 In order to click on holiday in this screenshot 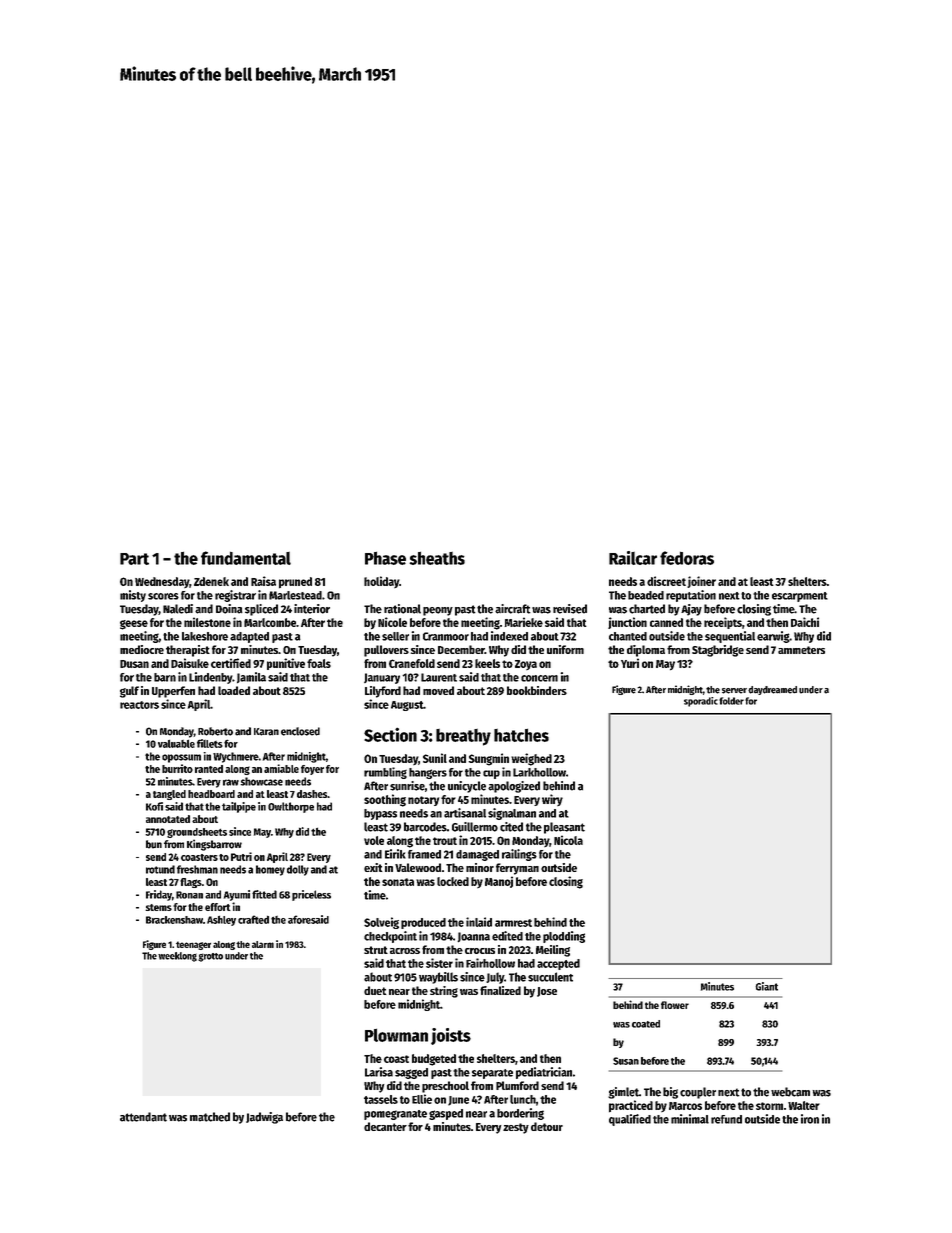, I will do `click(381, 582)`.
